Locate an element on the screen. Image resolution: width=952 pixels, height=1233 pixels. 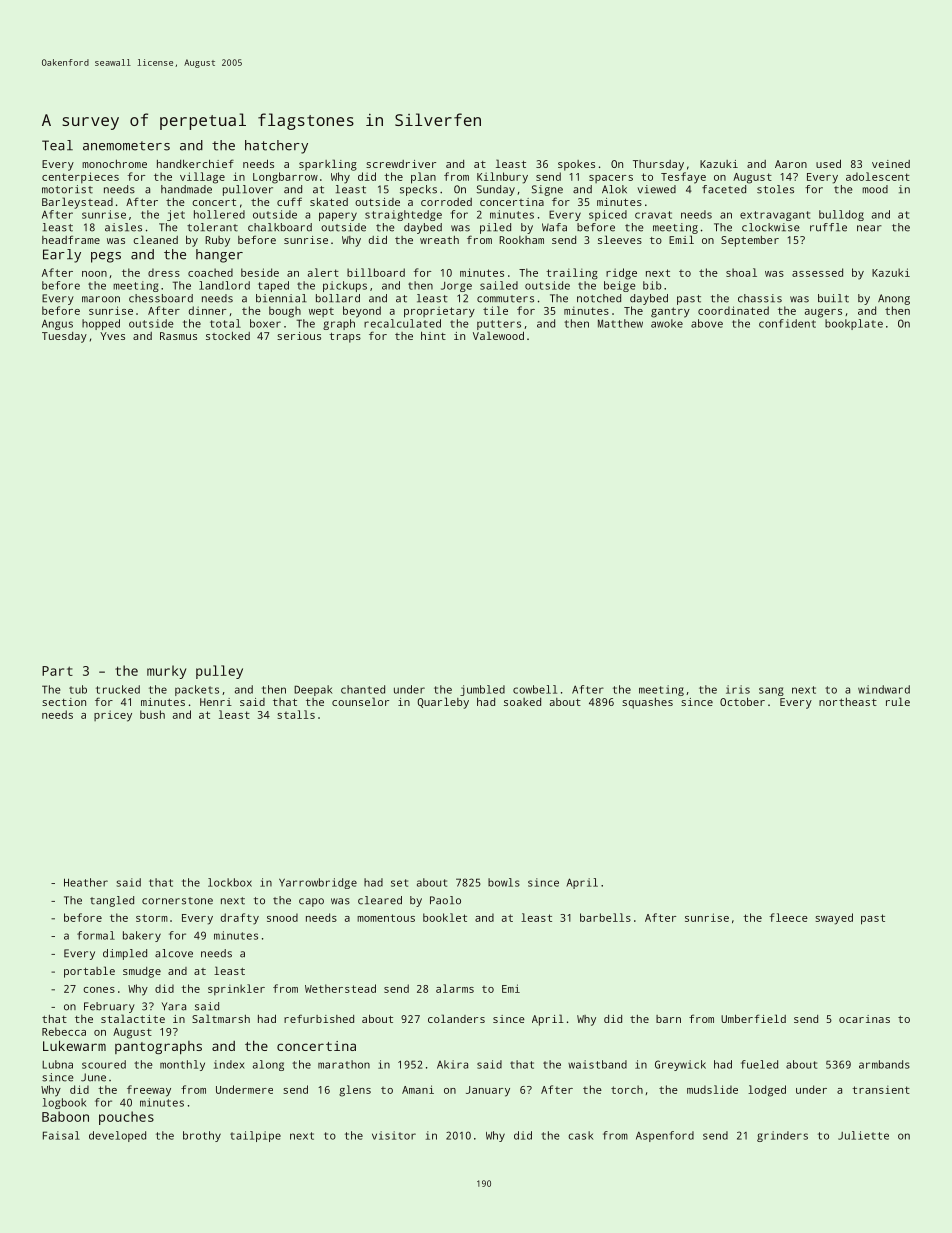
September is located at coordinates (750, 241).
